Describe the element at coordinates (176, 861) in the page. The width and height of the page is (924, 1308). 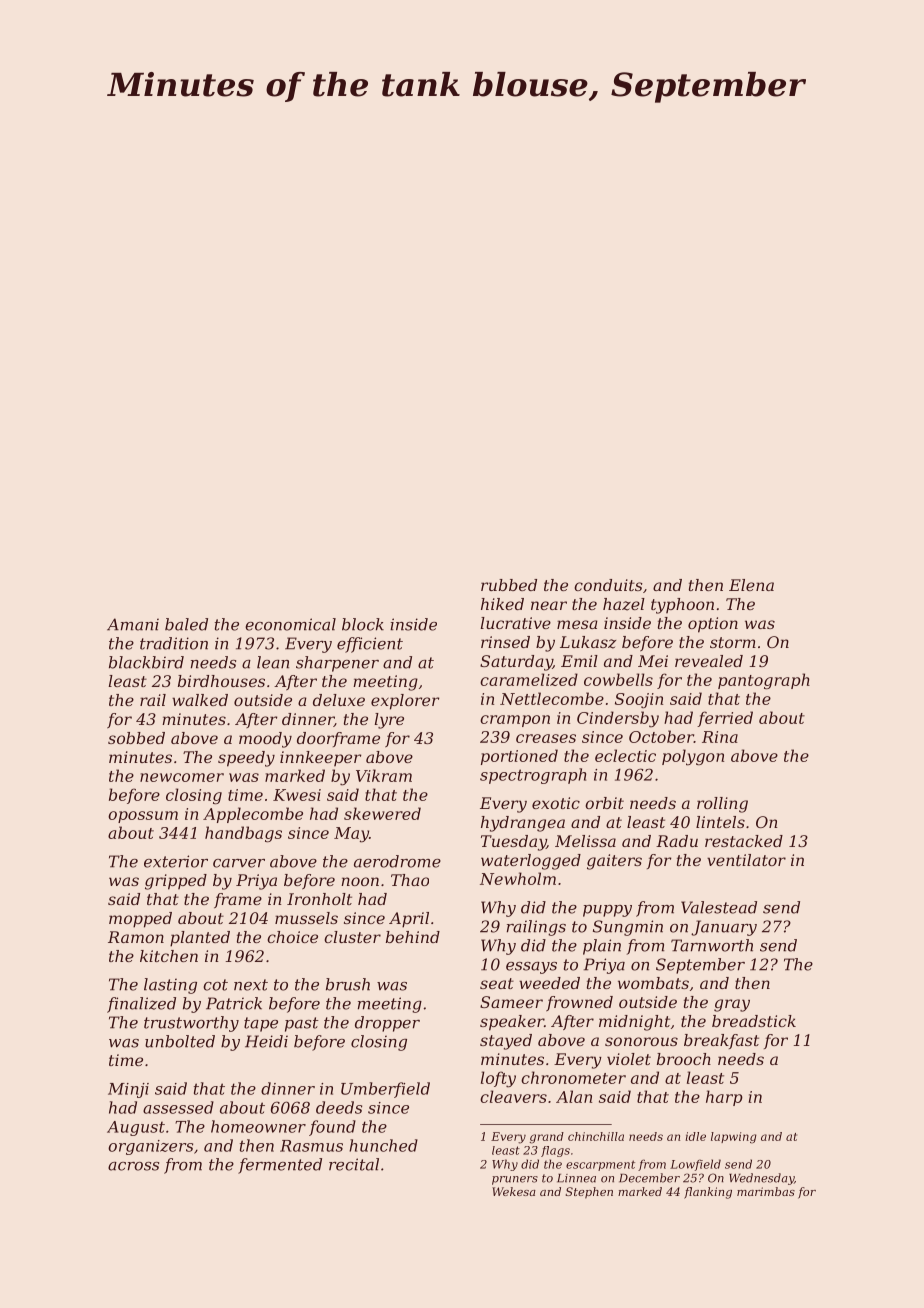
I see `exterior` at that location.
